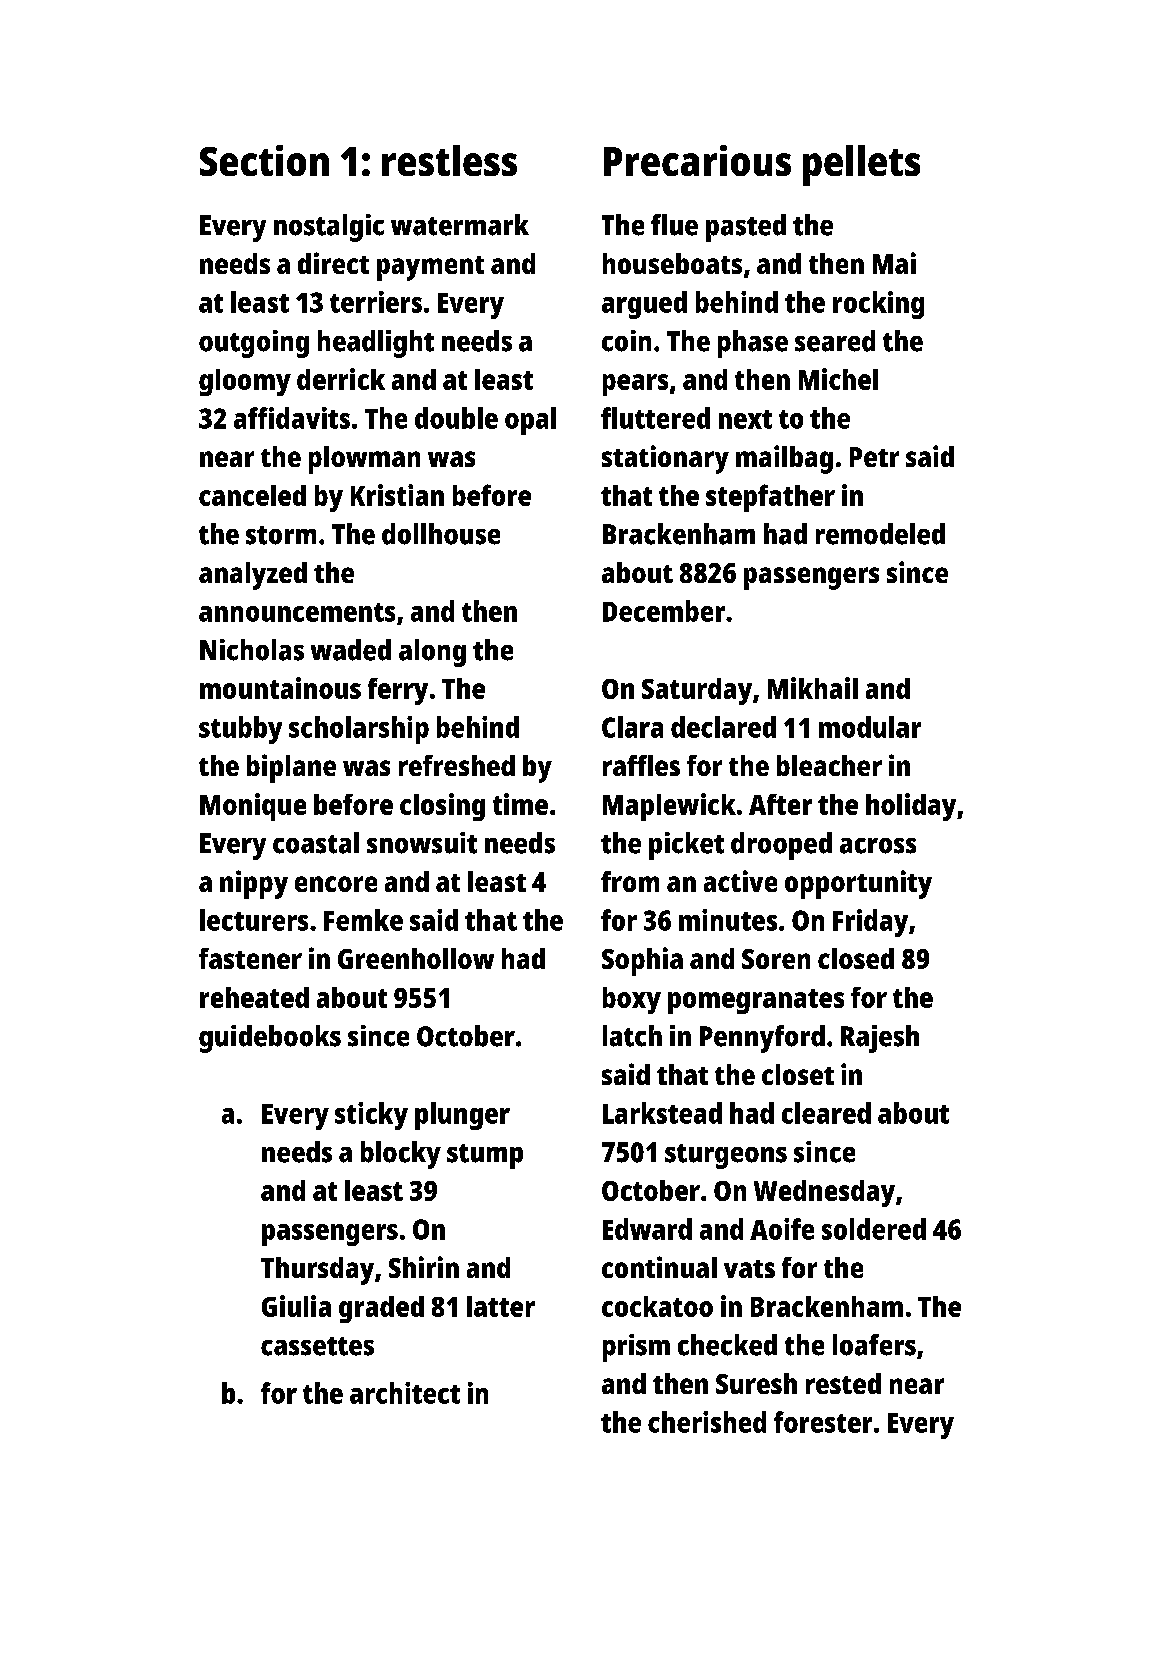  I want to click on cassettes, so click(317, 1346).
